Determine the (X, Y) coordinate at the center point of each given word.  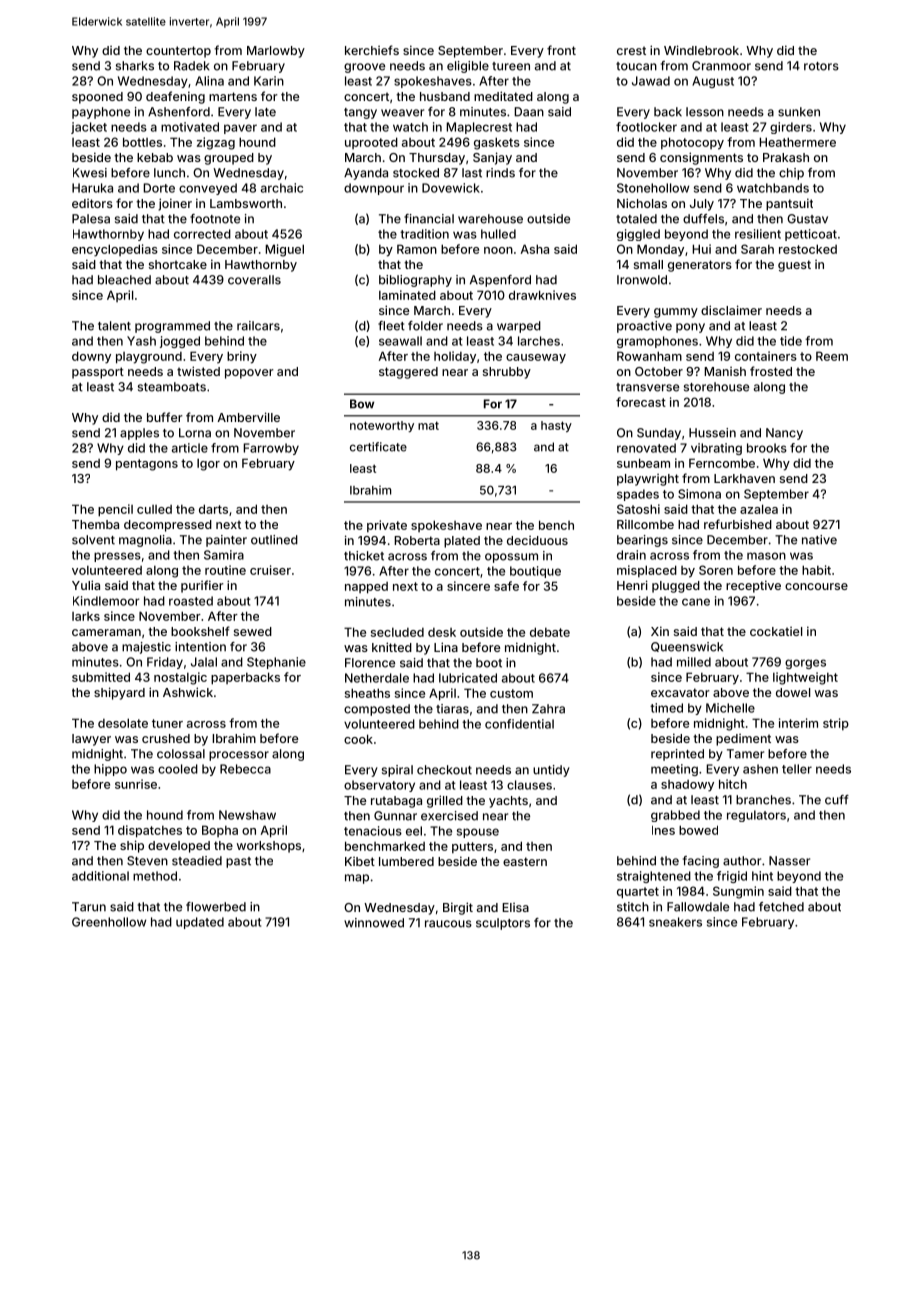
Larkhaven (744, 478)
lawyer (91, 740)
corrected (202, 234)
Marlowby (276, 52)
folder (425, 326)
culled (154, 509)
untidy (551, 771)
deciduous (537, 540)
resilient (758, 234)
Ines (663, 830)
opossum (511, 558)
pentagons (147, 465)
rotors (821, 66)
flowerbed (216, 907)
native (819, 540)
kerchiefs (372, 50)
